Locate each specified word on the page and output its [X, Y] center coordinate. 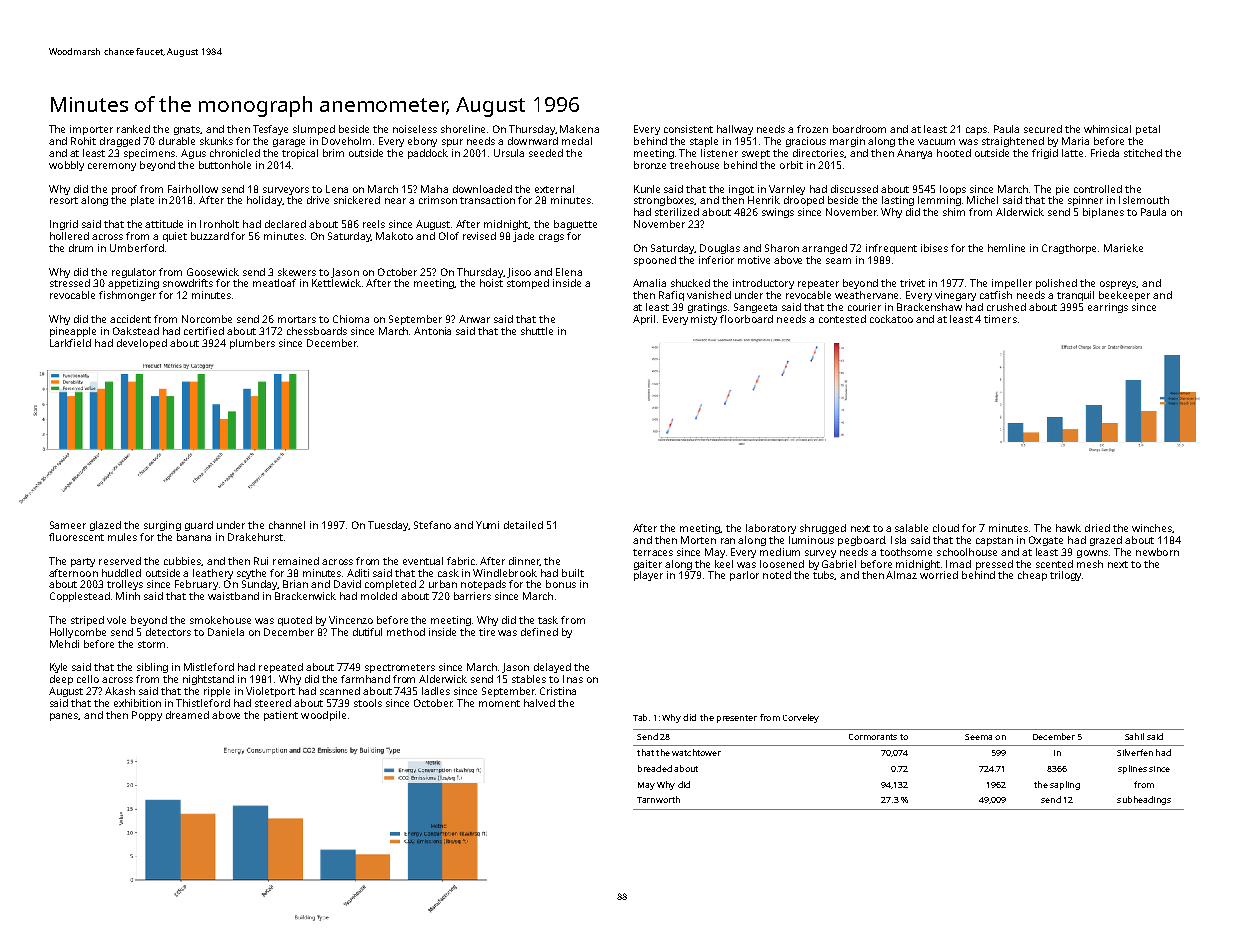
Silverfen [1135, 752]
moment [499, 703]
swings [778, 213]
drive [318, 200]
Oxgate [1046, 541]
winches [1152, 528]
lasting [898, 201]
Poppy [147, 716]
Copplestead [80, 597]
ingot [741, 190]
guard [199, 526]
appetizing [133, 284]
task [548, 620]
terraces [653, 552]
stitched [1143, 153]
